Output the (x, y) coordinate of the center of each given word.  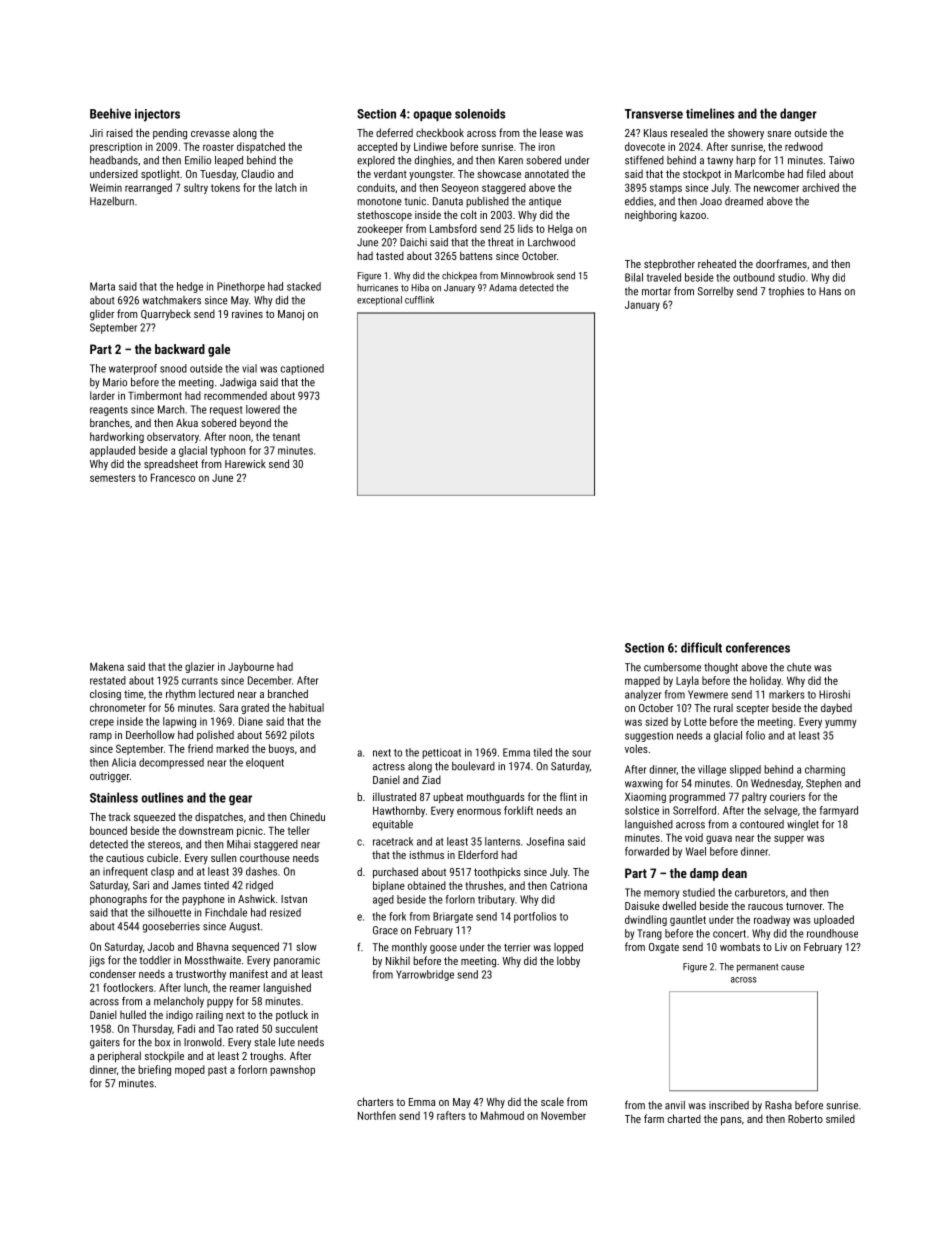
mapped (642, 681)
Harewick (245, 464)
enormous (479, 811)
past (217, 1071)
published (487, 202)
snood (173, 368)
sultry (196, 188)
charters (375, 1101)
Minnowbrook (527, 276)
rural (723, 707)
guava (719, 839)
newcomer (776, 188)
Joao (711, 201)
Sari (141, 885)
